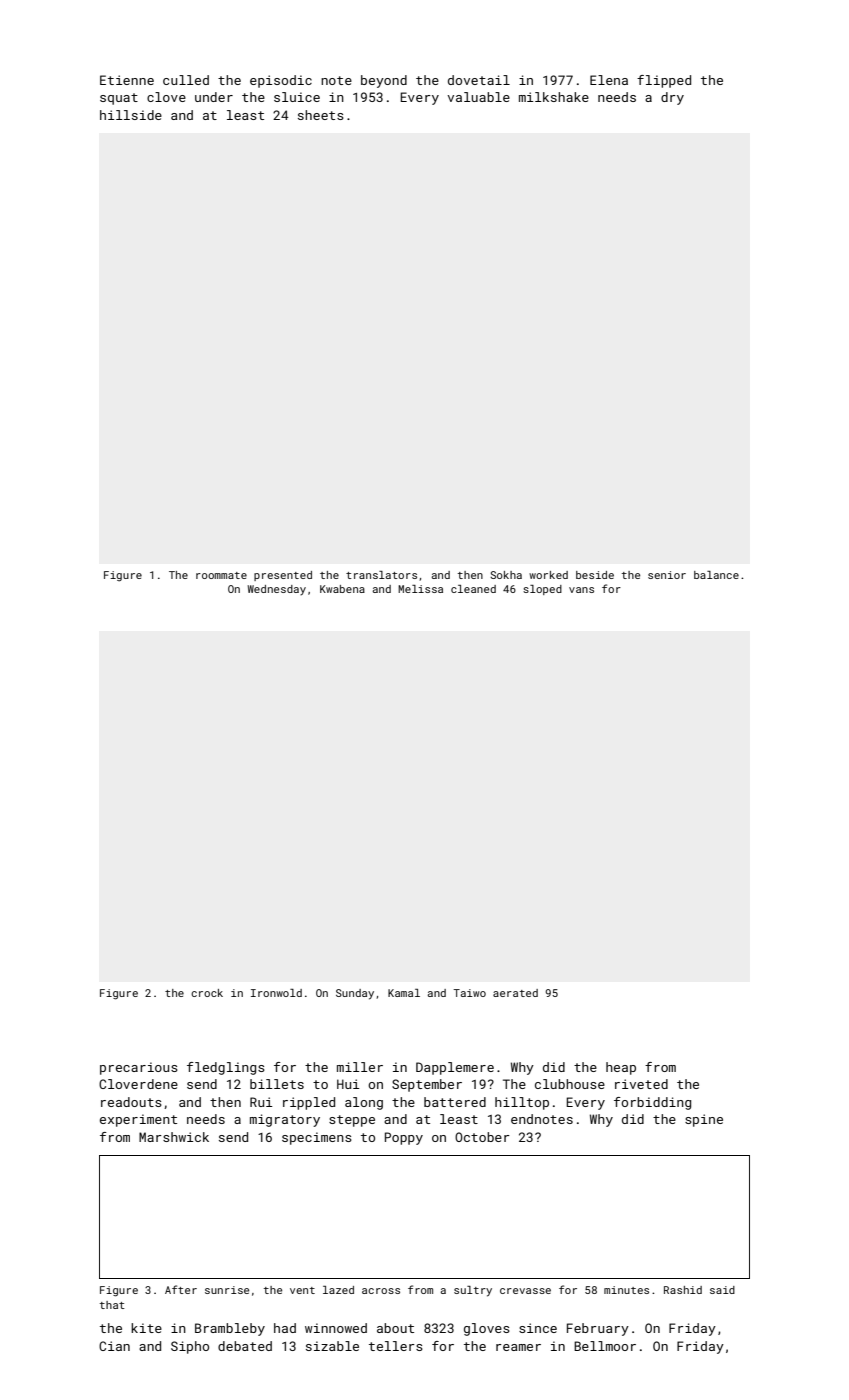 The width and height of the screenshot is (849, 1400). Describe the element at coordinates (595, 575) in the screenshot. I see `beside` at that location.
